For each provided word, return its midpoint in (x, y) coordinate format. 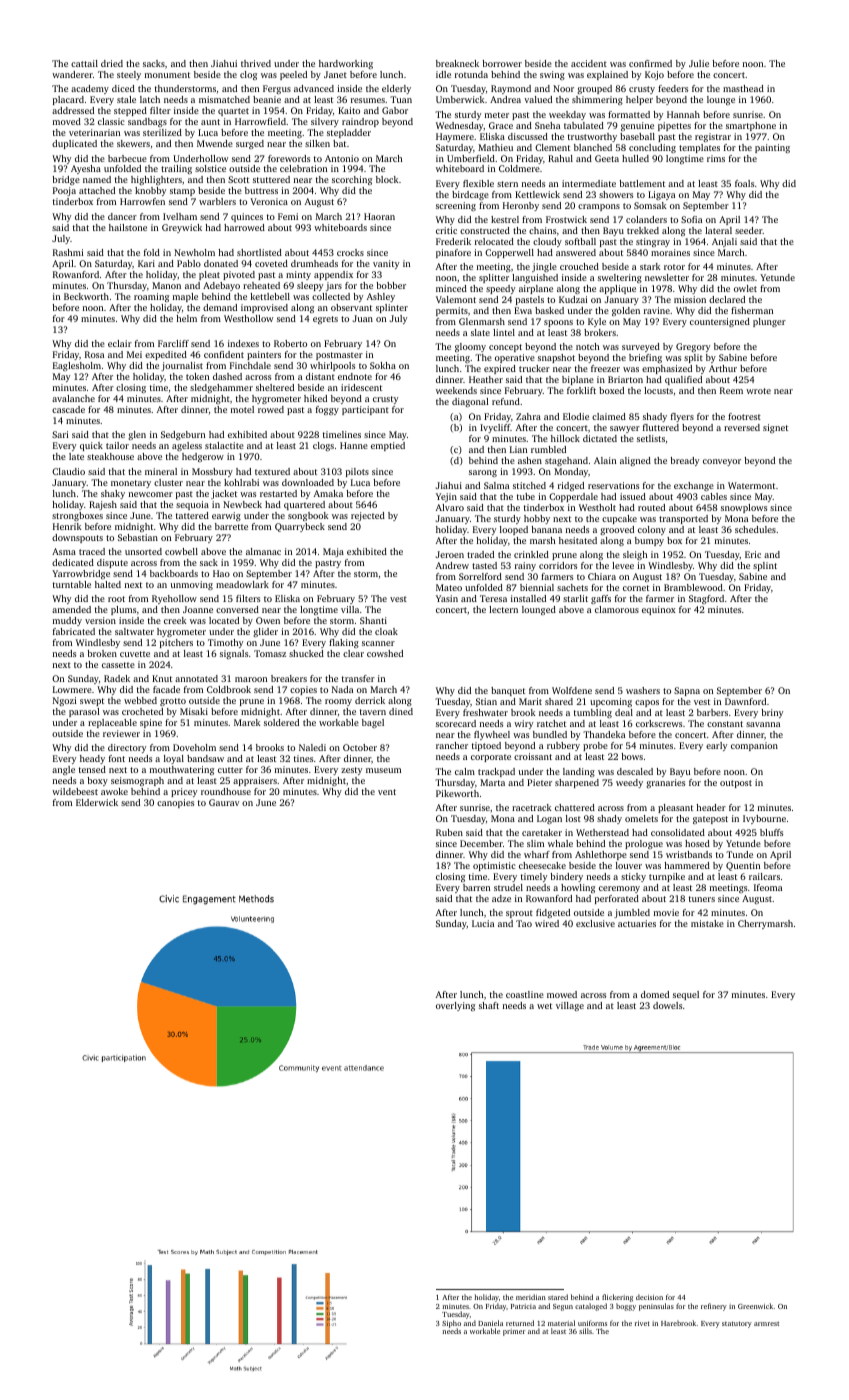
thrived (256, 63)
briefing (645, 358)
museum (383, 770)
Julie (699, 63)
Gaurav (224, 802)
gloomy (470, 347)
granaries (665, 783)
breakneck (457, 63)
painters (264, 355)
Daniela (490, 1323)
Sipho (451, 1324)
